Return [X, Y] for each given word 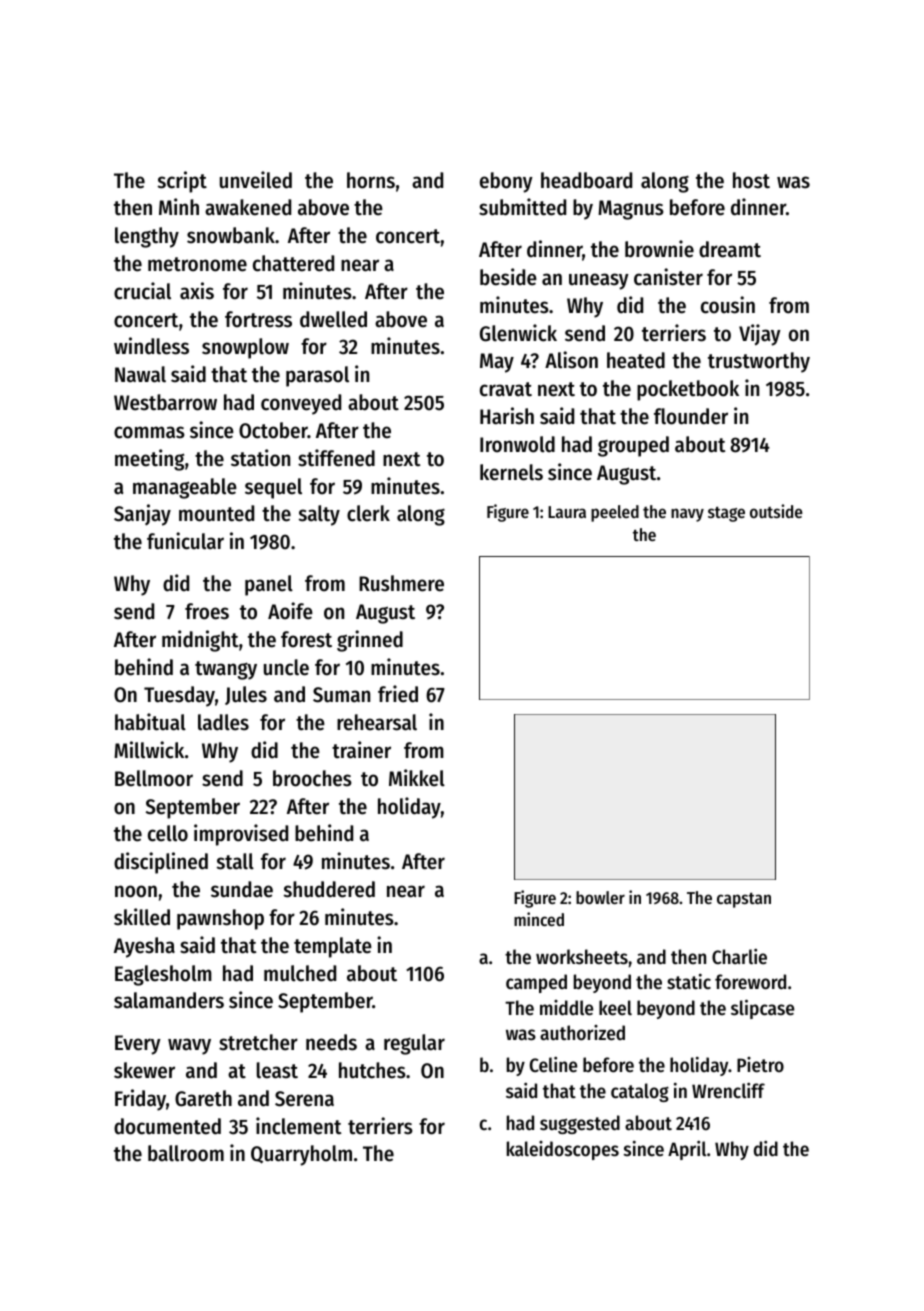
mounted [216, 513]
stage [726, 514]
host [751, 180]
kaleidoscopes [563, 1150]
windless [151, 346]
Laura [567, 512]
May [497, 363]
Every [138, 1045]
